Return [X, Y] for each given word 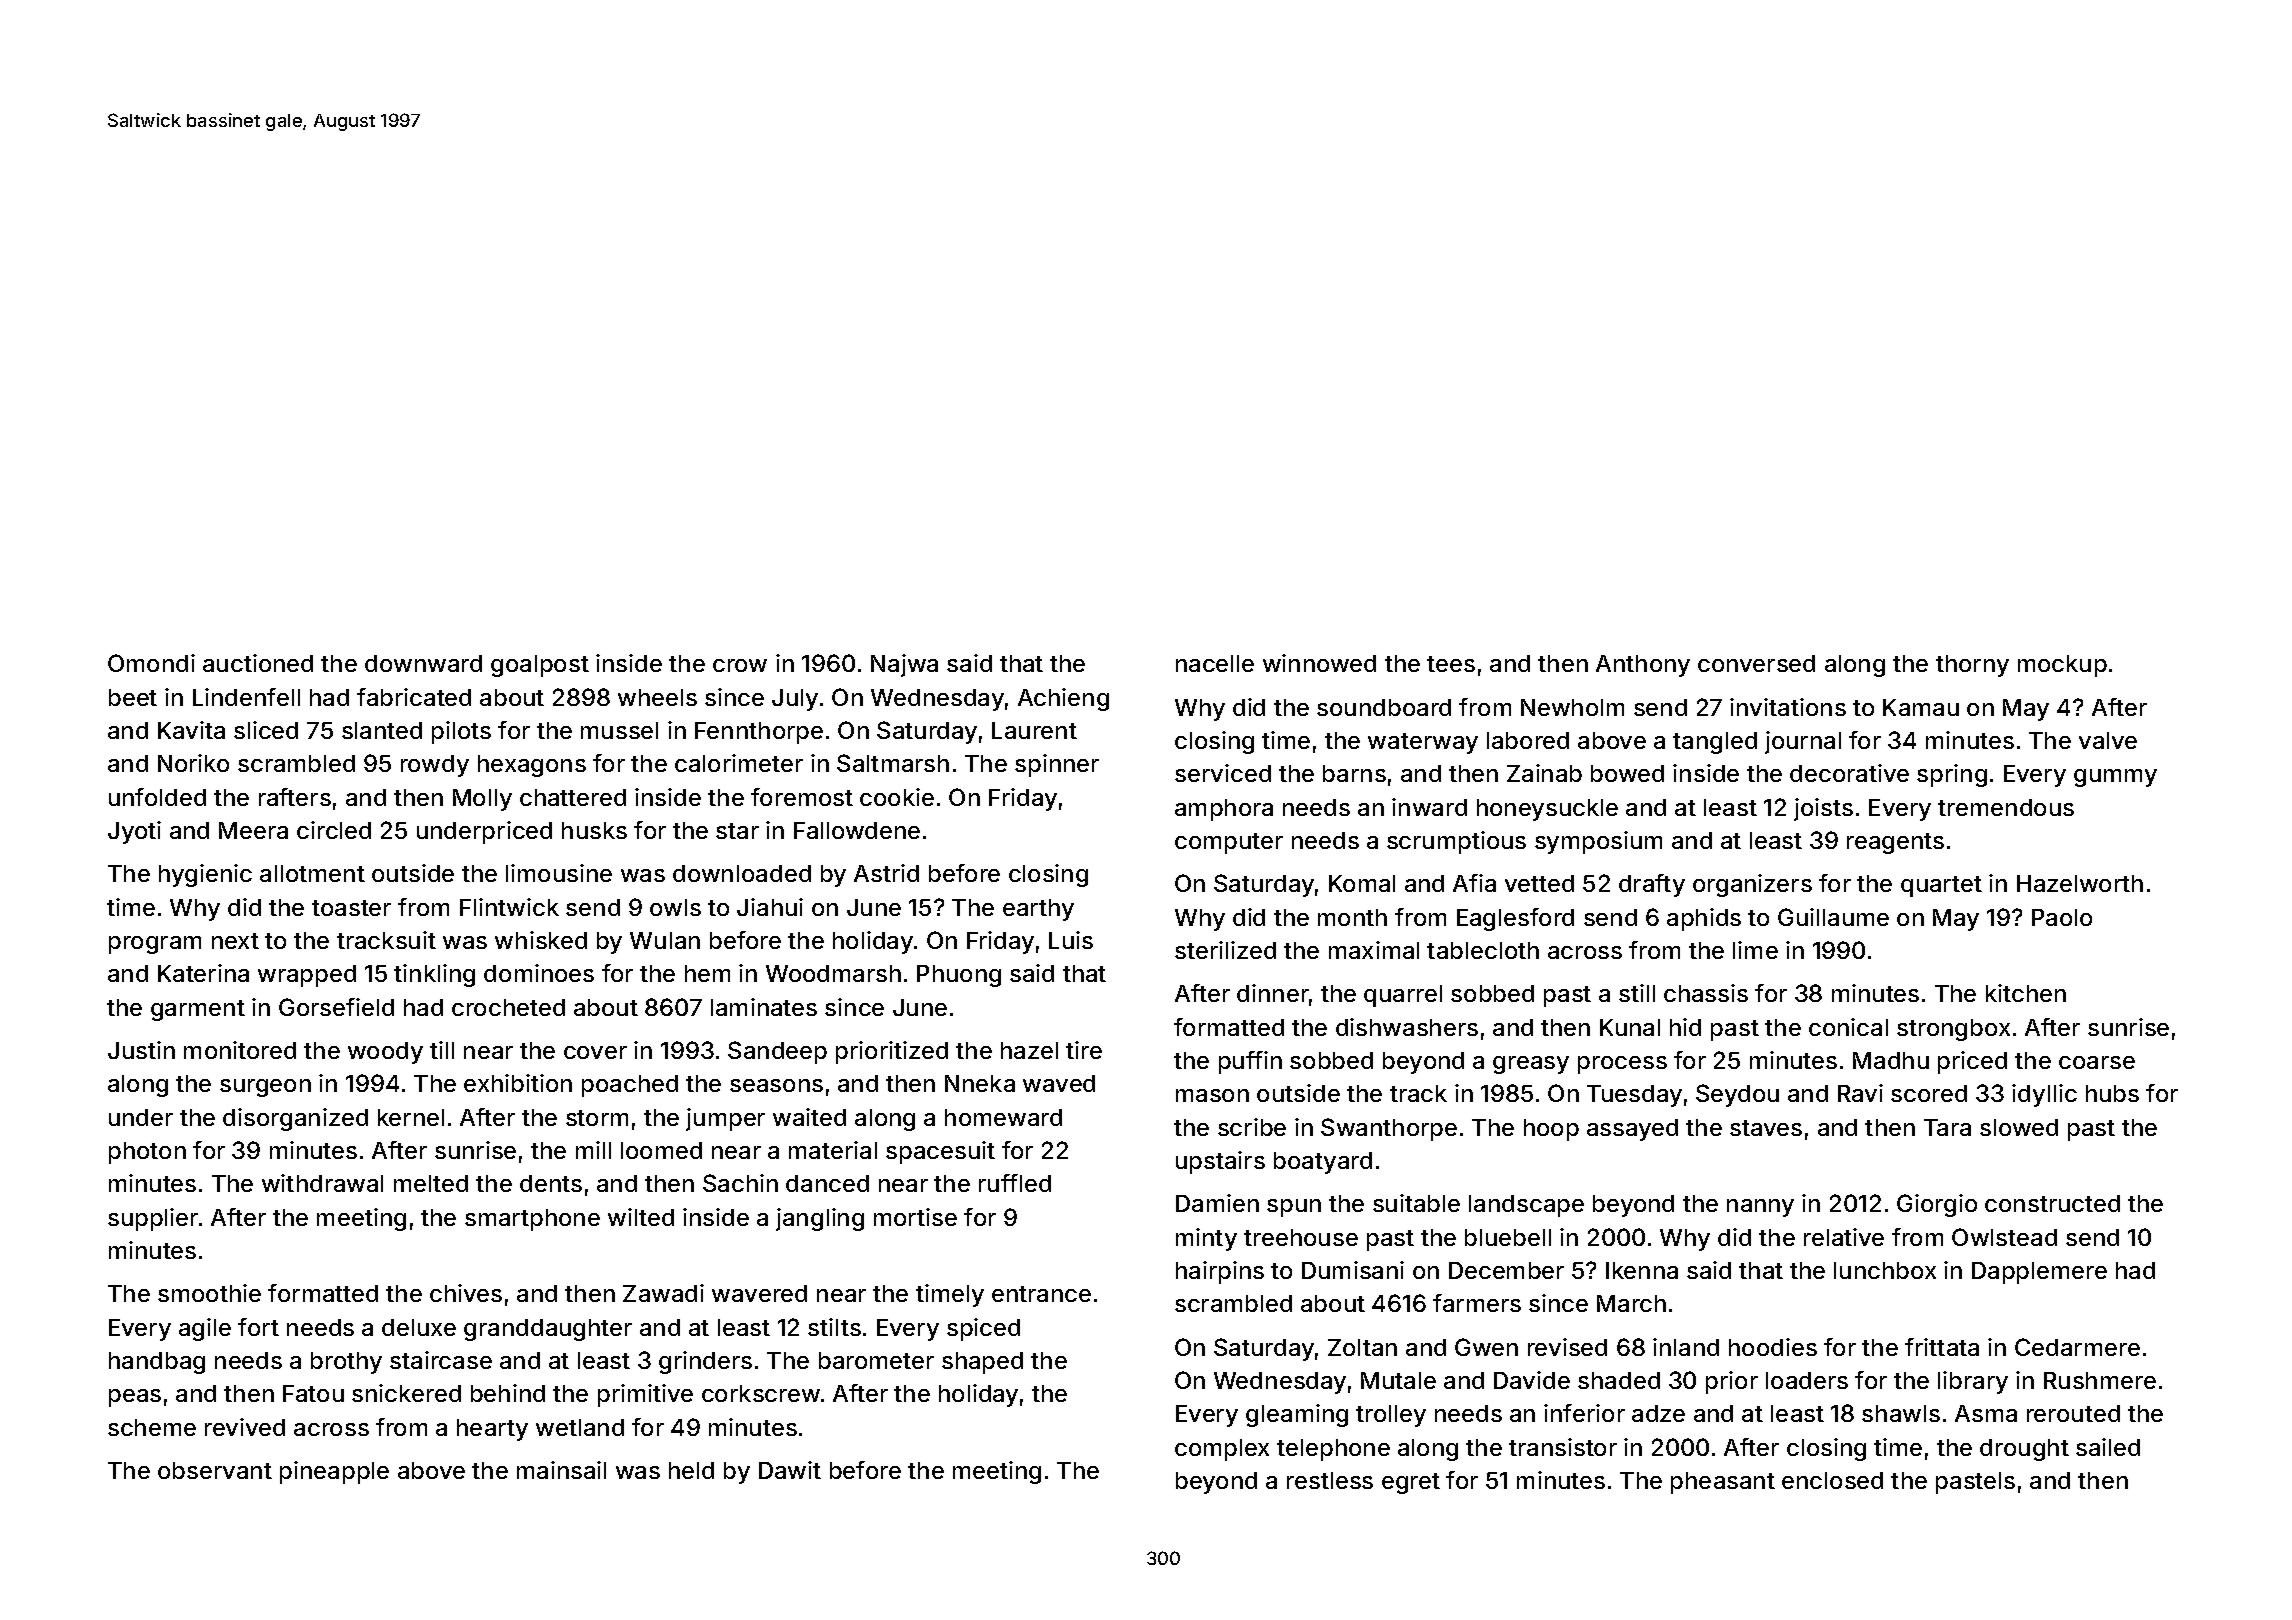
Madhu [1891, 1060]
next [235, 941]
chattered [573, 797]
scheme [152, 1427]
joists [1823, 809]
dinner [1273, 993]
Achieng [1063, 699]
